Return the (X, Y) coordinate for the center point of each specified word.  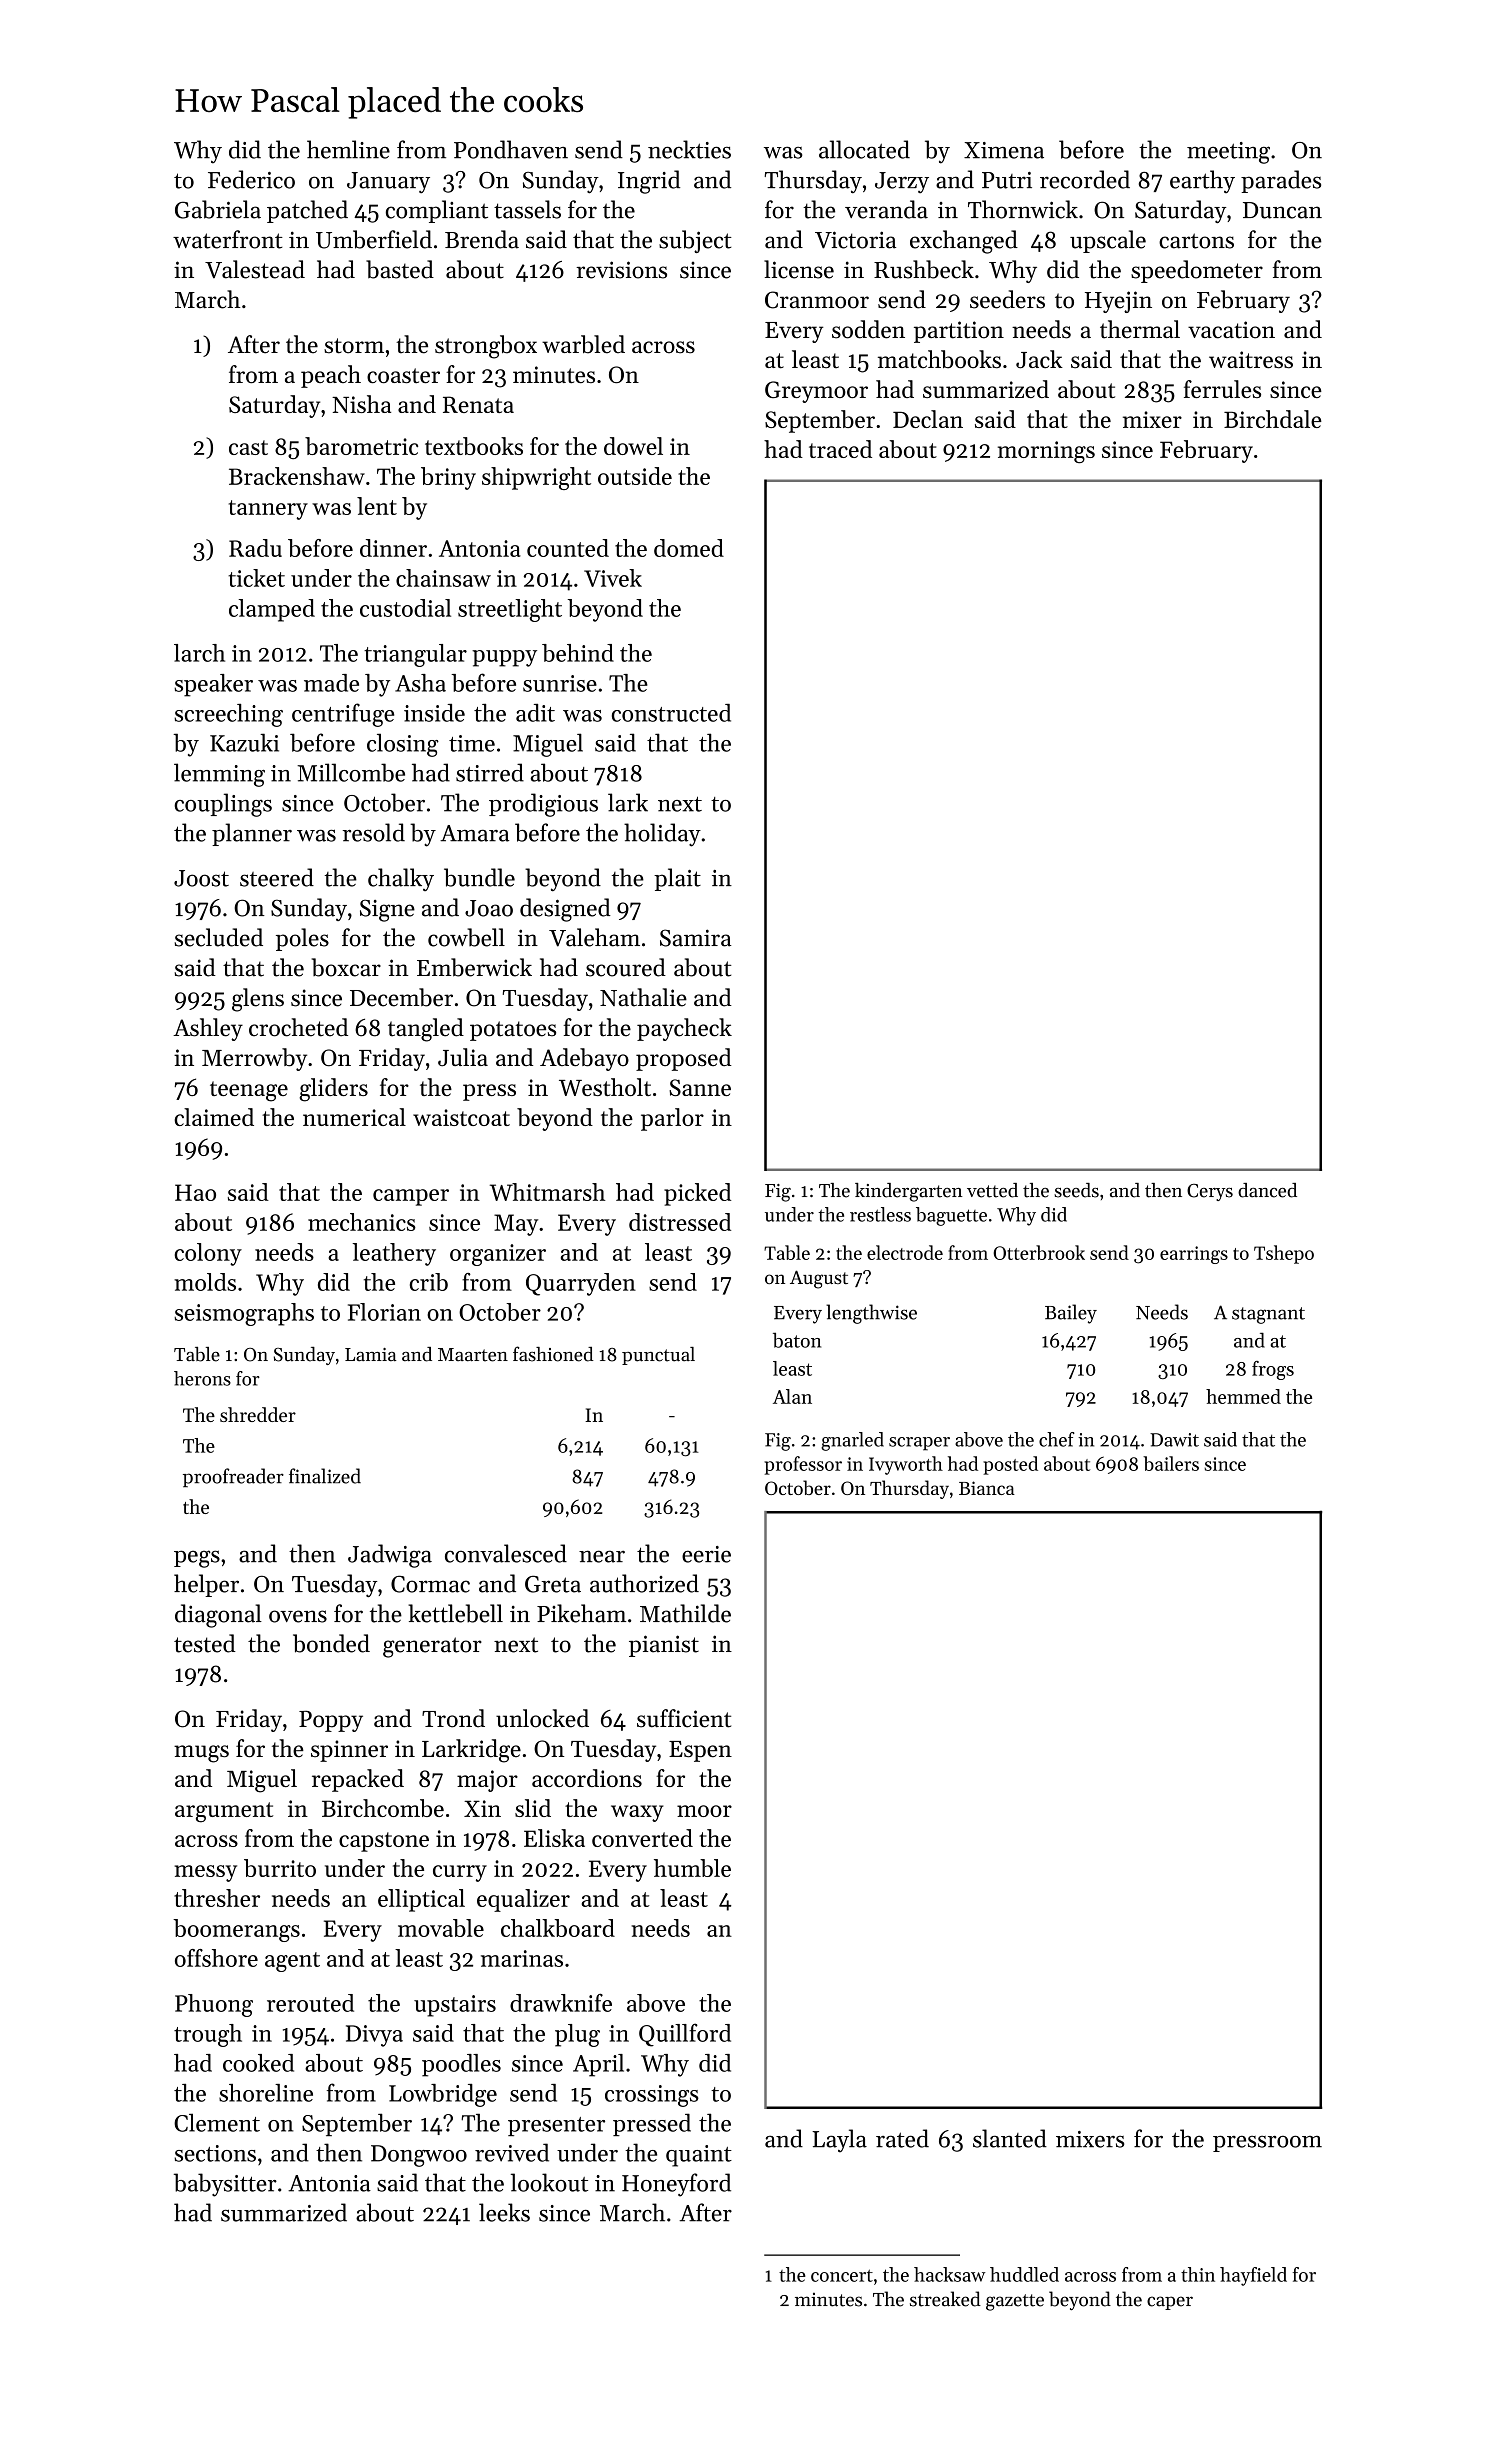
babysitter (225, 2185)
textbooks (474, 446)
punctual (658, 1356)
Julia (463, 1057)
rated (902, 2138)
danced (1267, 1190)
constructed (671, 713)
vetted (992, 1190)
